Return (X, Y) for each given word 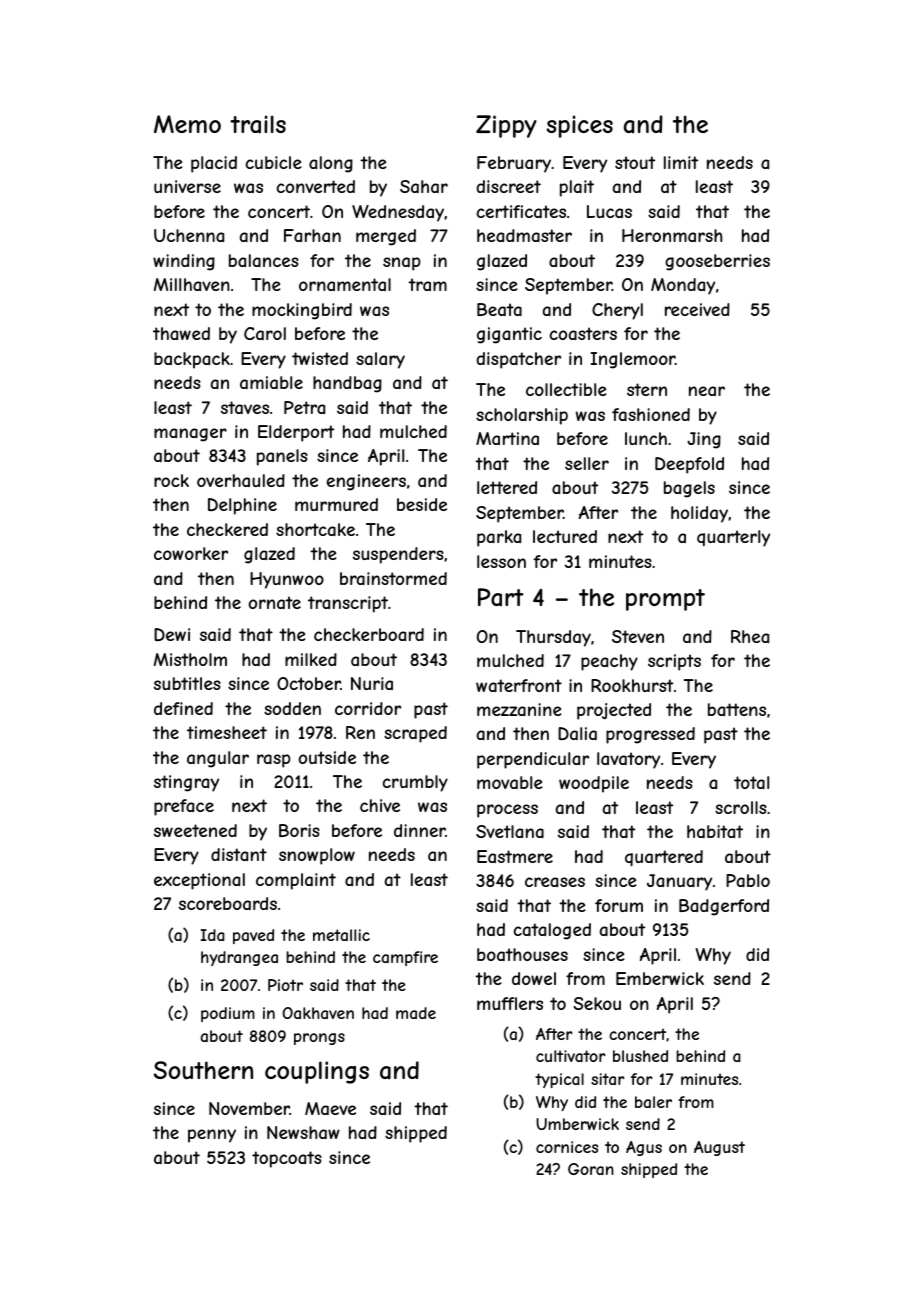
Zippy (506, 126)
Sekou (597, 1003)
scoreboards (228, 903)
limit (681, 162)
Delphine (242, 506)
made (416, 1013)
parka (499, 538)
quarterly (733, 538)
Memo (187, 124)
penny (212, 1136)
